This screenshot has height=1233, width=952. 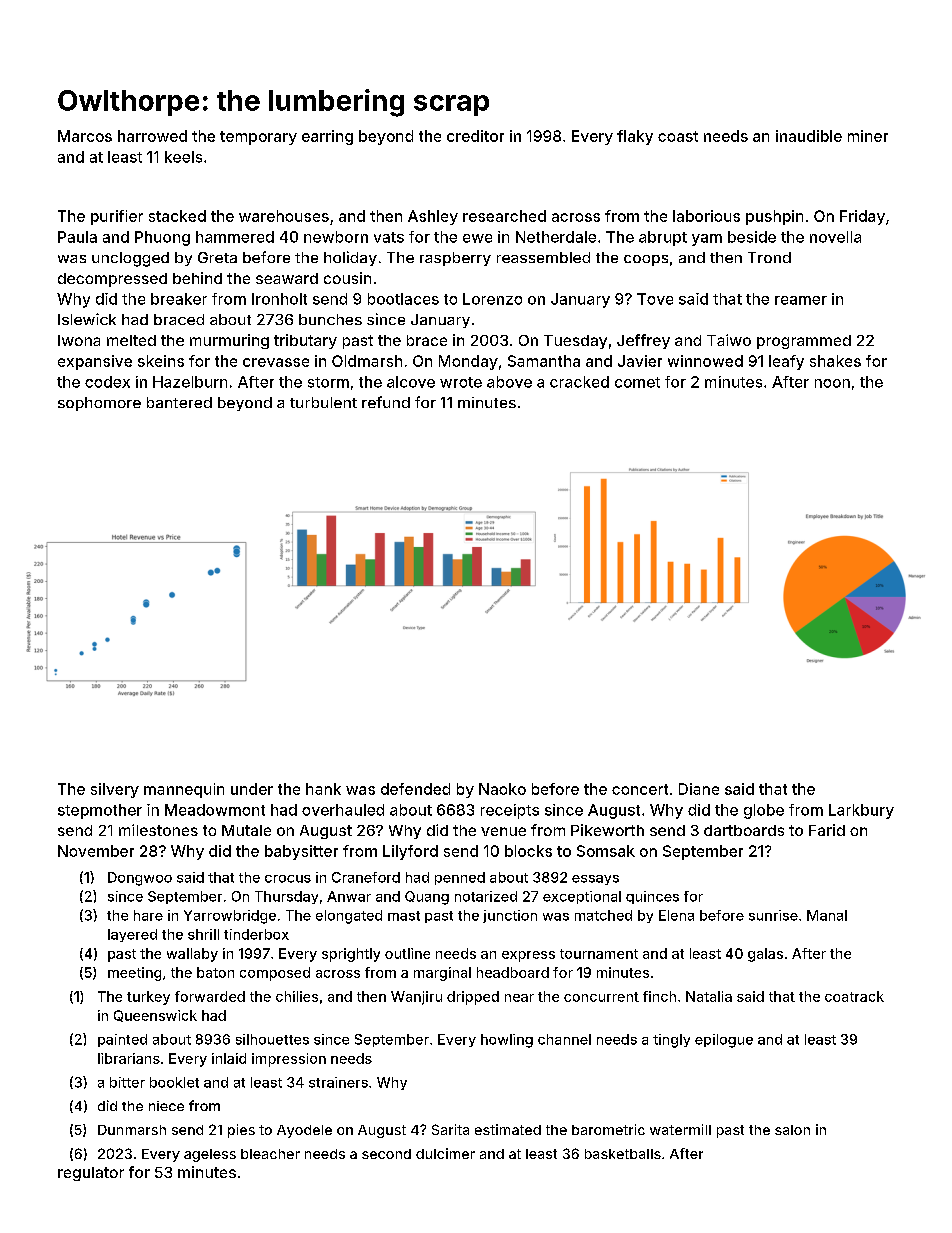 I want to click on creditor, so click(x=475, y=136).
